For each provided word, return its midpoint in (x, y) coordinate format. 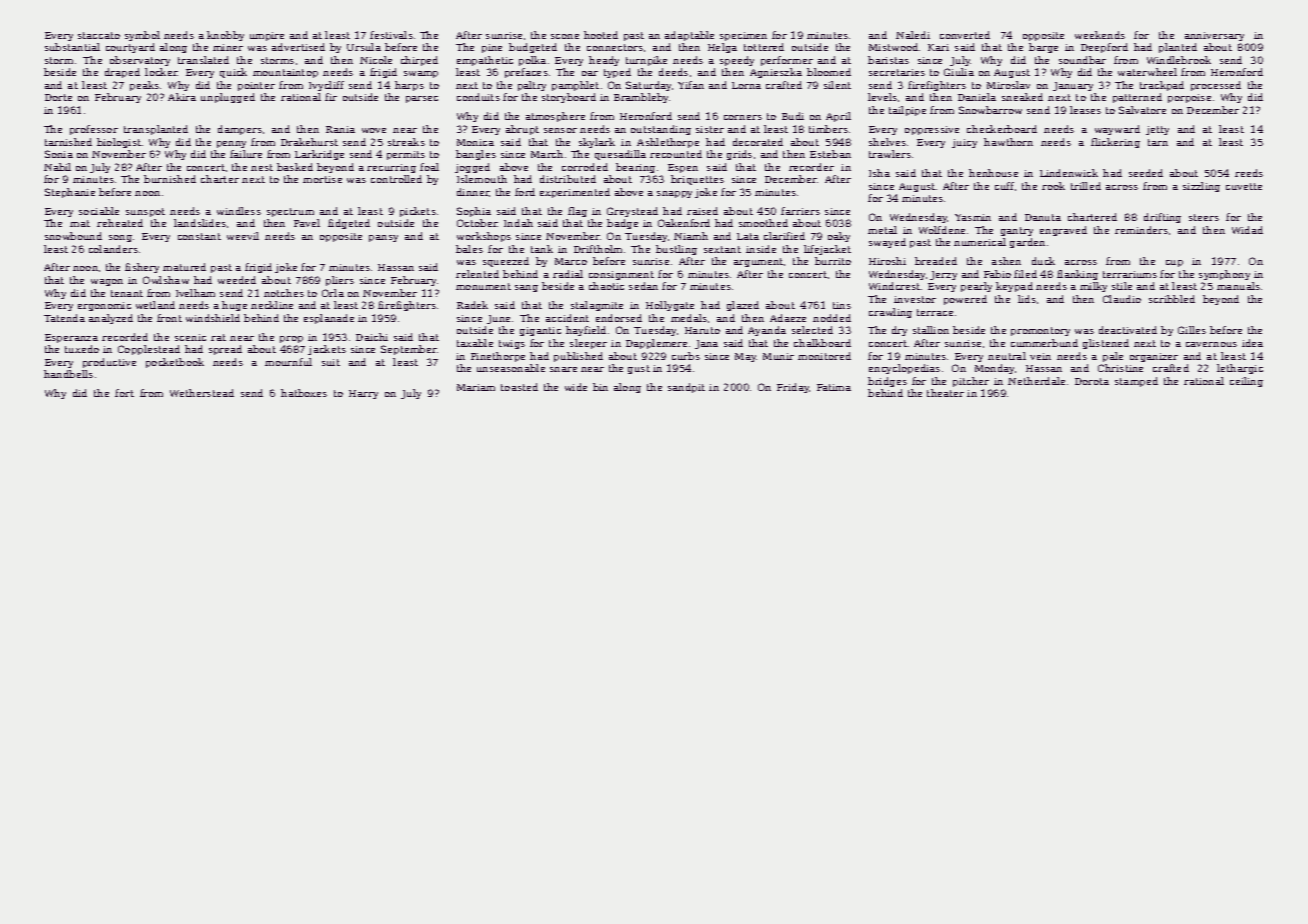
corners (743, 117)
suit (331, 362)
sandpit (686, 388)
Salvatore (1142, 110)
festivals (391, 35)
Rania (340, 129)
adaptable (689, 36)
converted (965, 35)
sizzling (1201, 187)
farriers (800, 211)
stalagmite (597, 306)
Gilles (1192, 330)
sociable (99, 211)
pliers (340, 281)
